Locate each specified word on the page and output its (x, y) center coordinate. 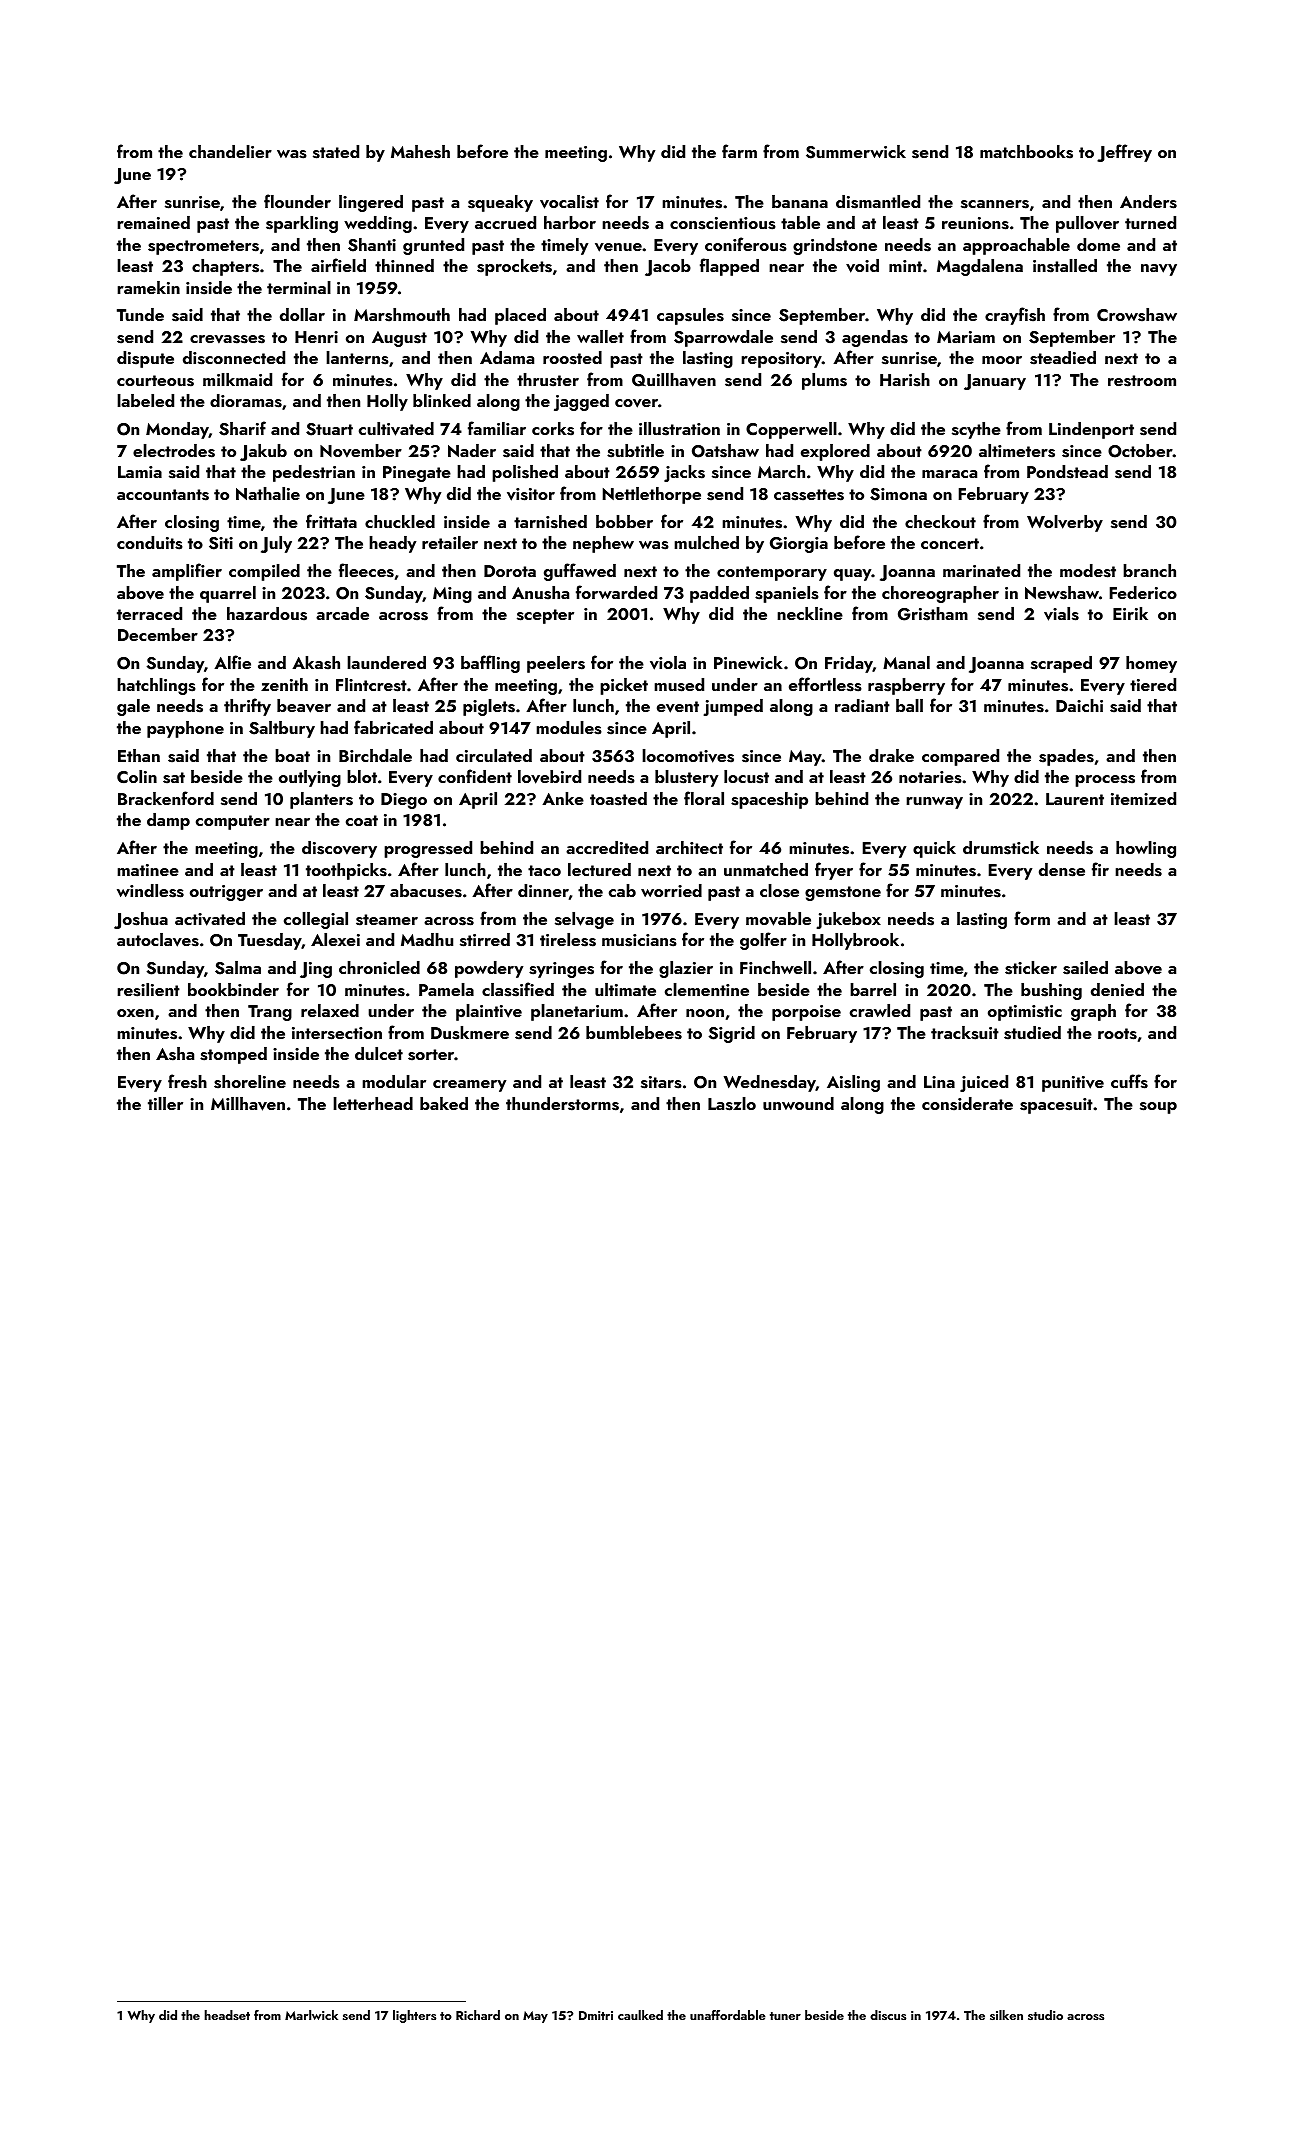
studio (1045, 2015)
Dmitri (596, 2015)
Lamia (140, 472)
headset (227, 2015)
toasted (618, 799)
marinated (981, 570)
